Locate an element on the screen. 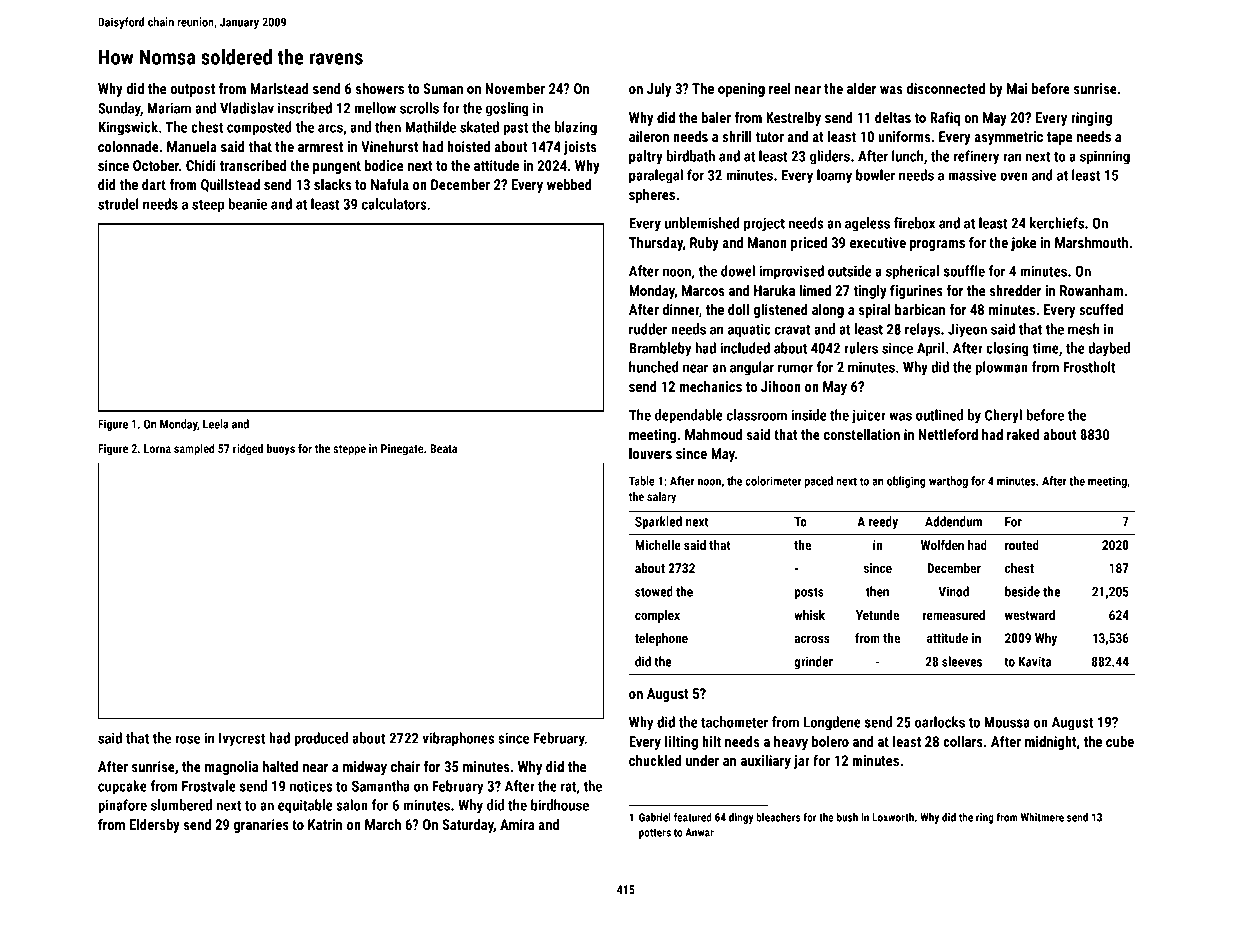 Image resolution: width=1233 pixels, height=952 pixels. Marlstead is located at coordinates (279, 88).
